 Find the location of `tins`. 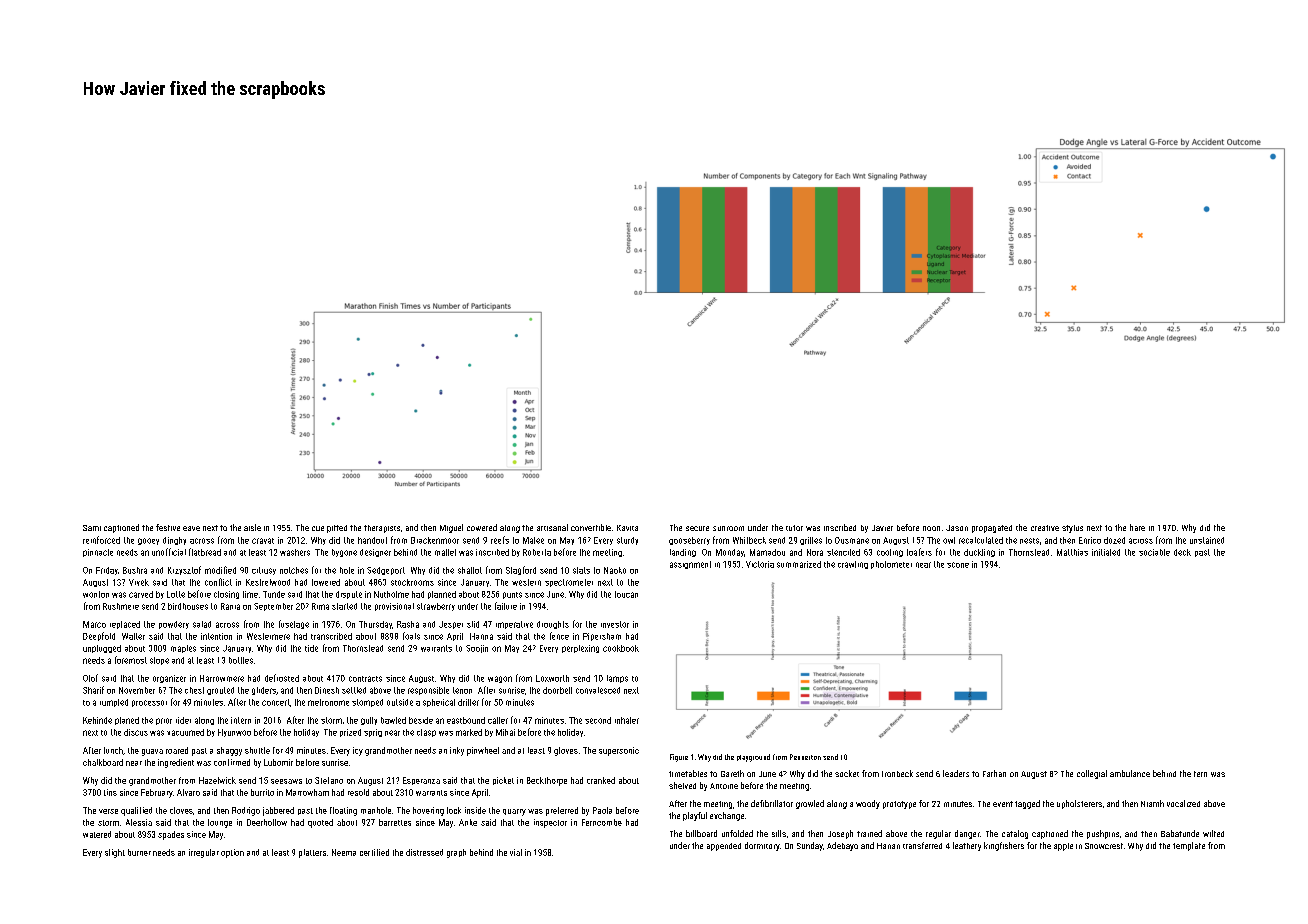

tins is located at coordinates (110, 792).
